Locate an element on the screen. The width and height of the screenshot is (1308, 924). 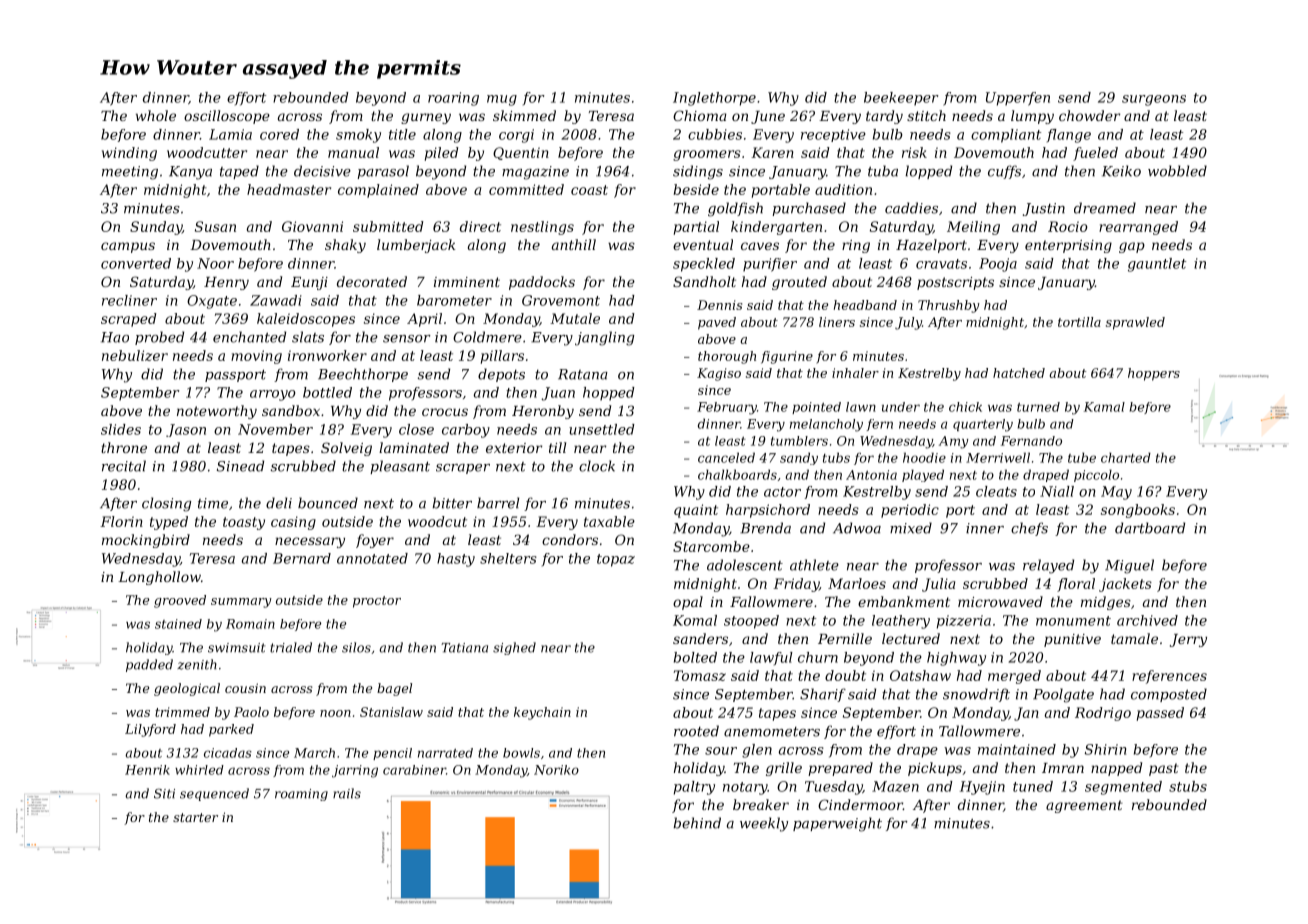
lumpy is located at coordinates (1032, 117).
